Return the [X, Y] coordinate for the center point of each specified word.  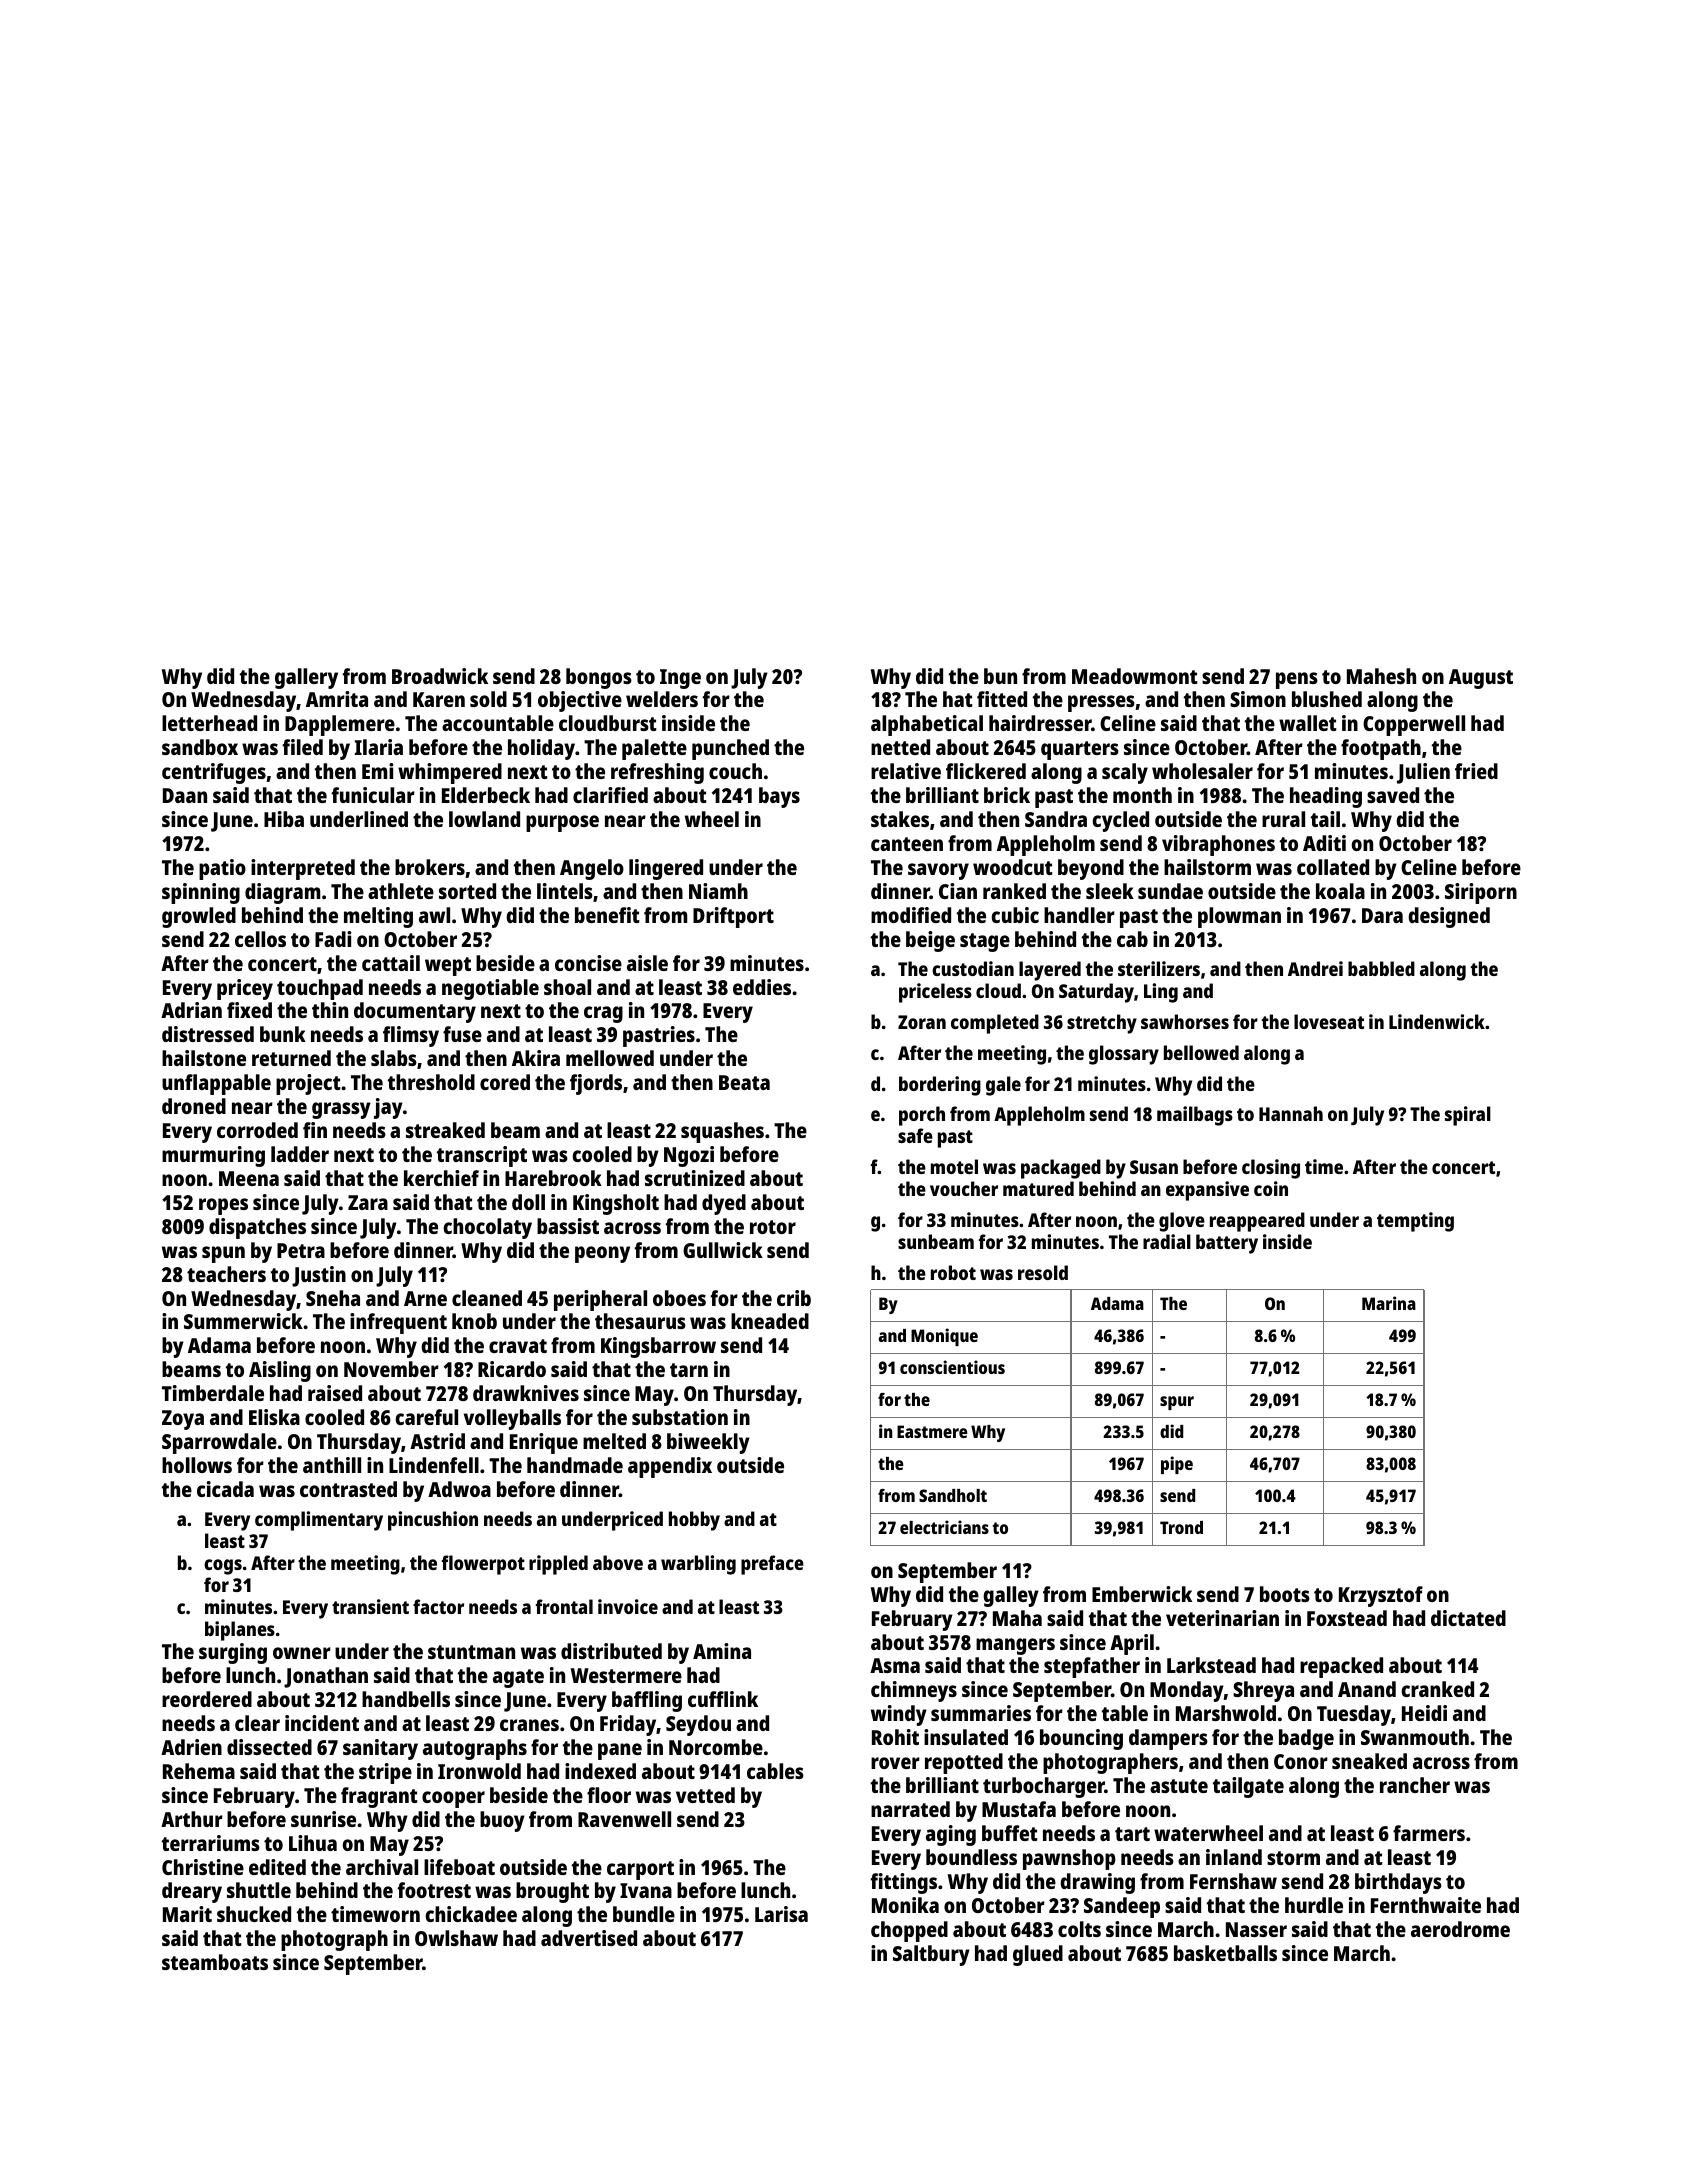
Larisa [781, 1914]
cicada [225, 1489]
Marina [1389, 1303]
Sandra [1056, 819]
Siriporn [1481, 893]
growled [199, 917]
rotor [773, 1227]
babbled [1381, 968]
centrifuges [214, 773]
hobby [694, 1521]
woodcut [1013, 867]
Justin [319, 1276]
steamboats [215, 1962]
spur [1177, 1403]
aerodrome [1460, 1929]
